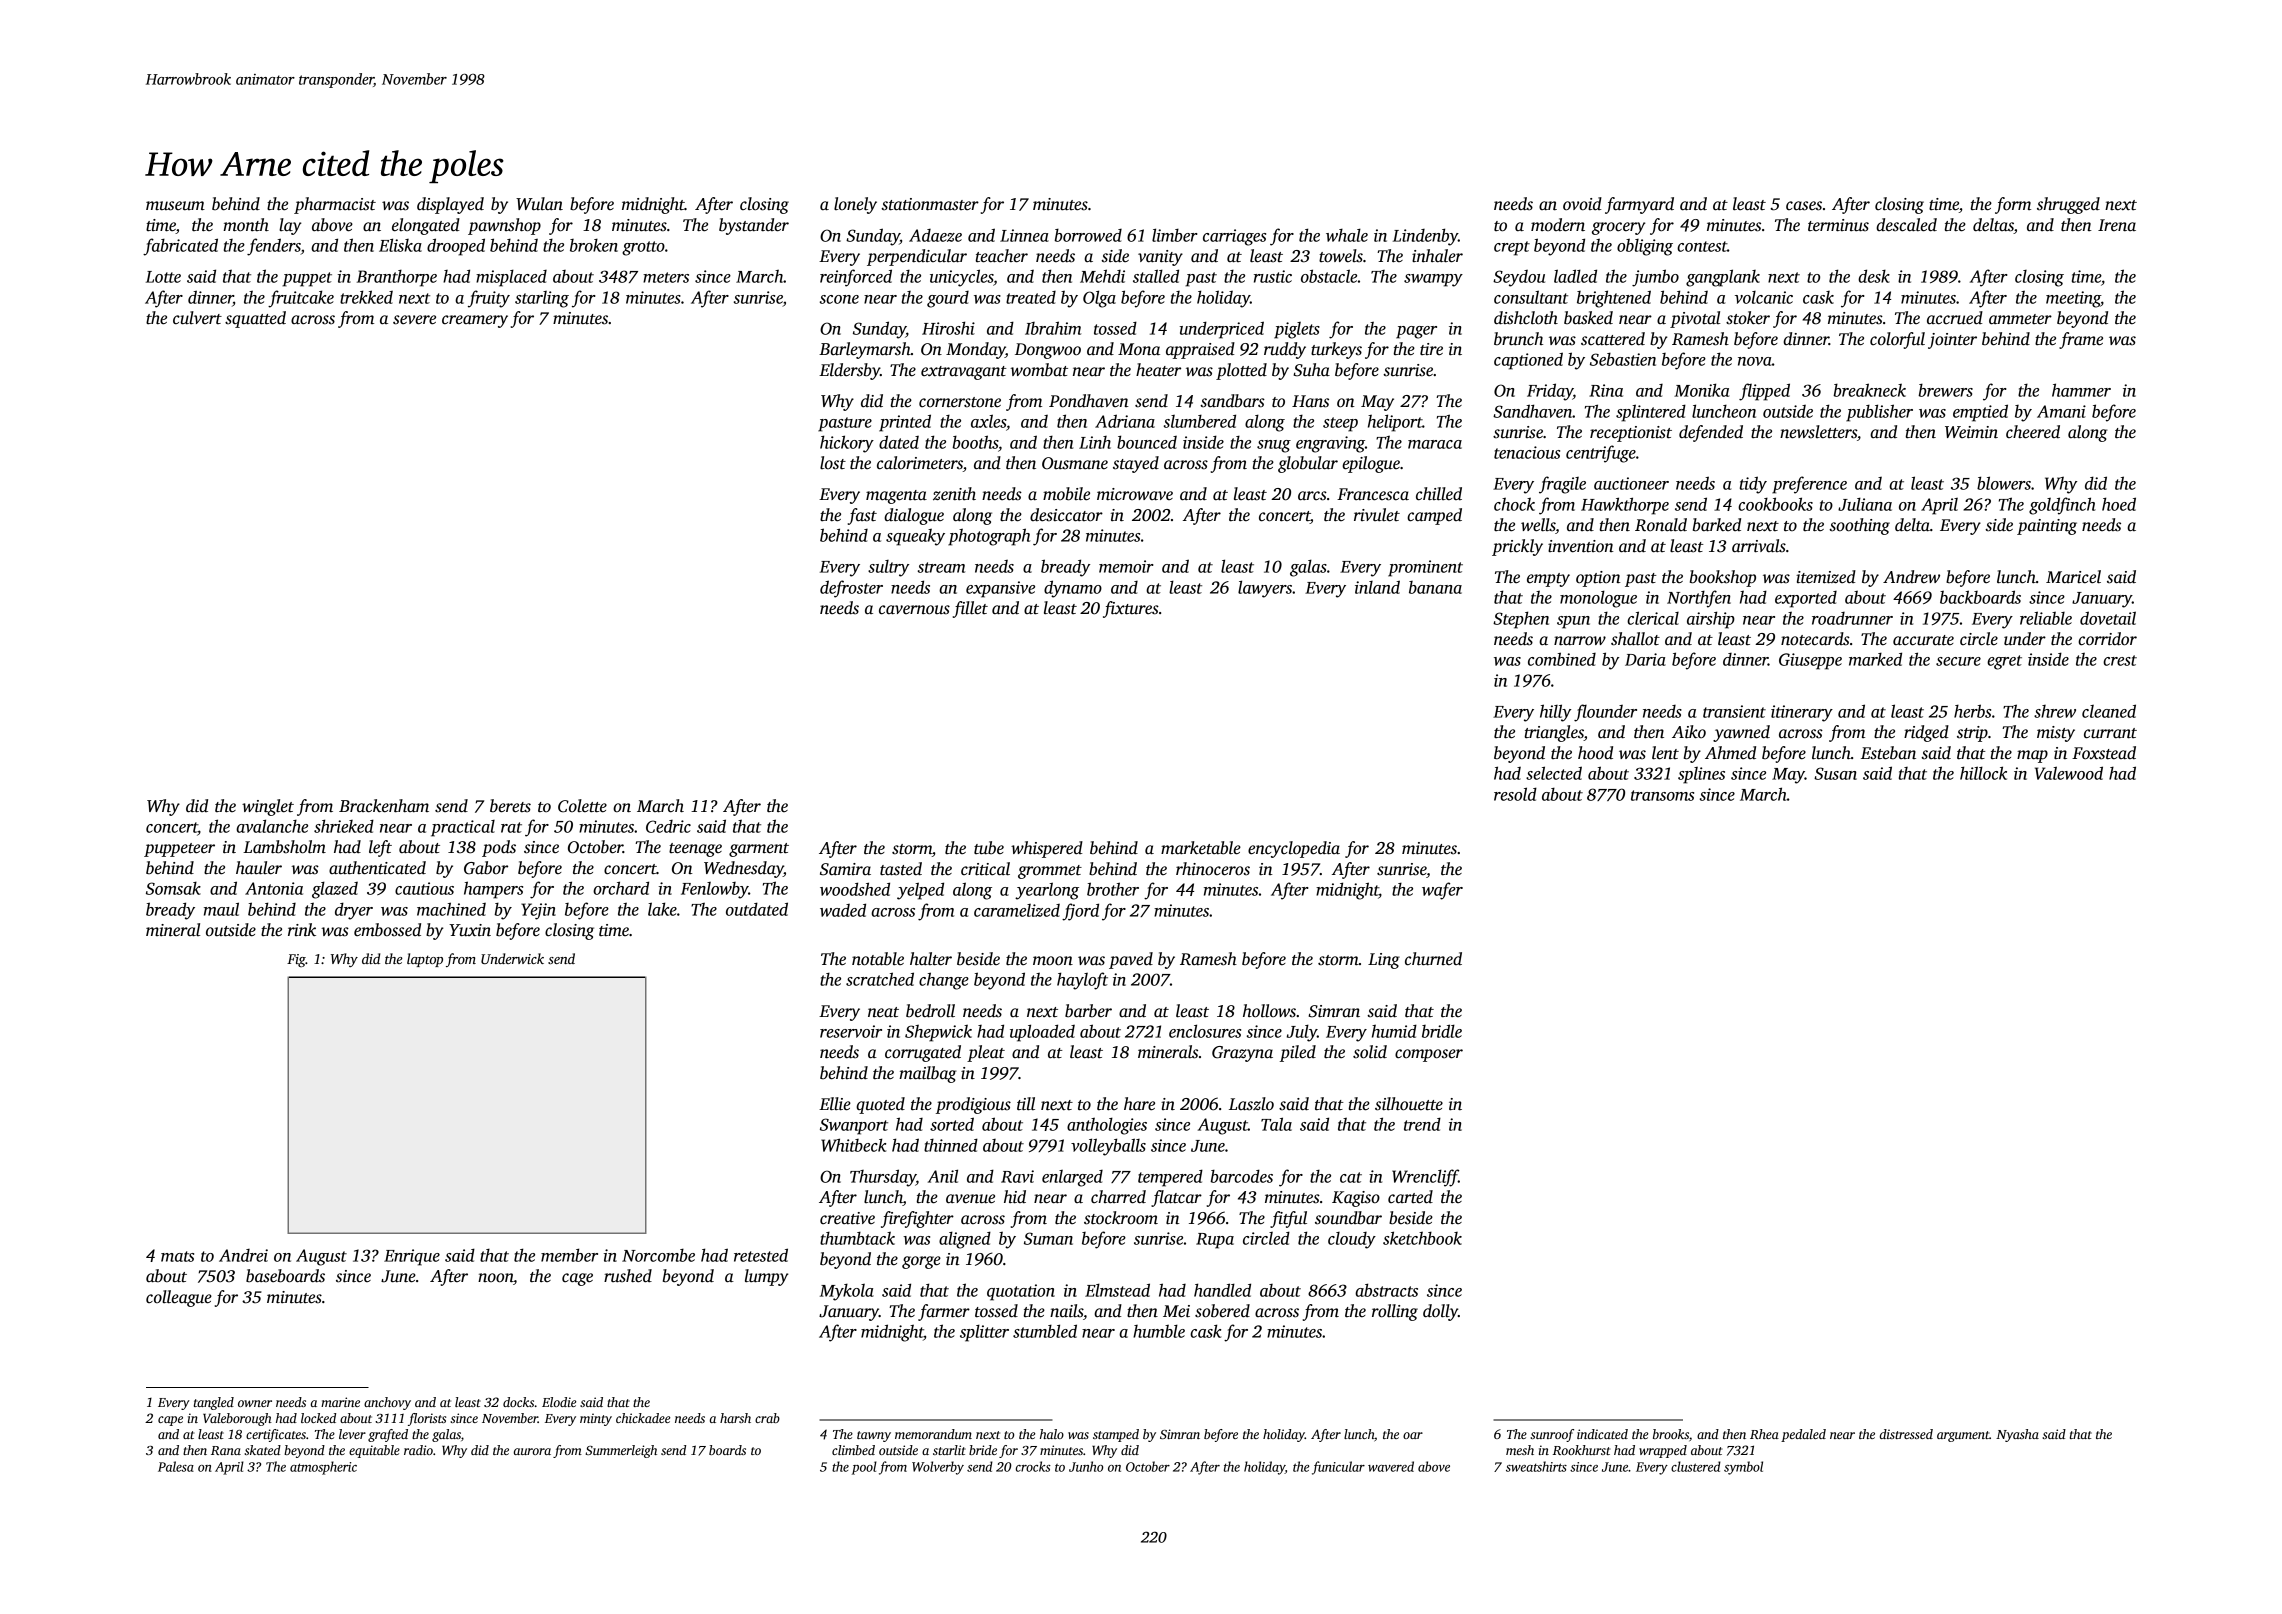  What do you see at coordinates (1042, 1033) in the document?
I see `uploaded` at bounding box center [1042, 1033].
